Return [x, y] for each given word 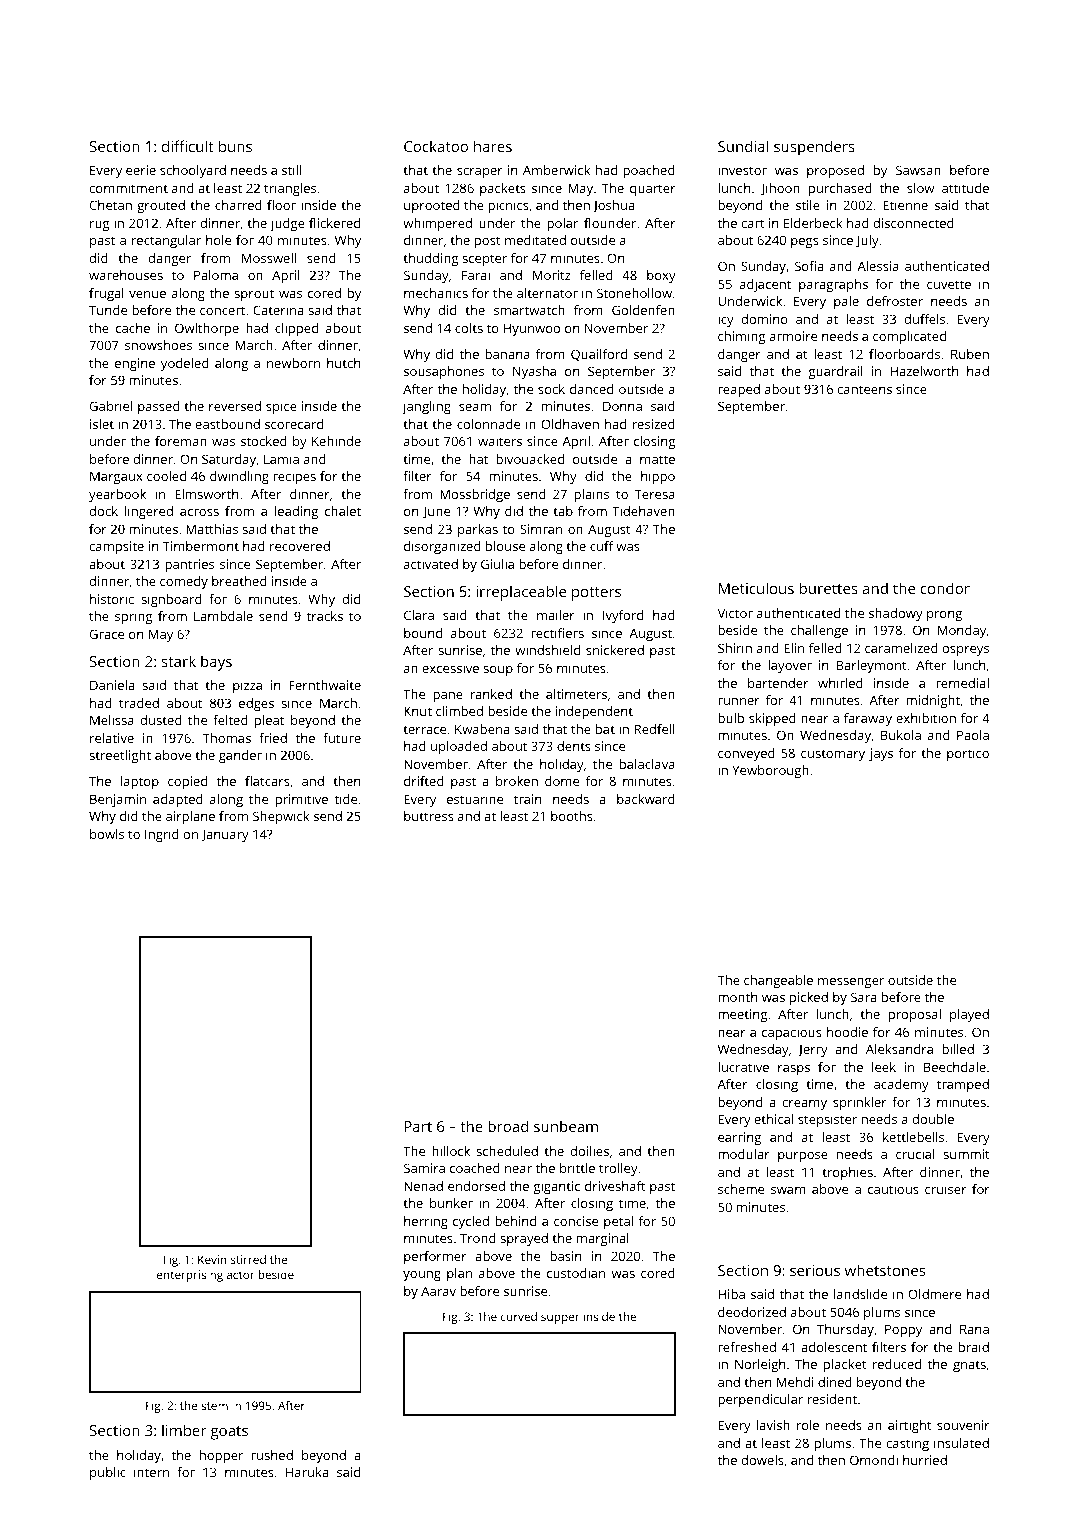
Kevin [212, 1259]
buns [235, 146]
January [225, 835]
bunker [451, 1203]
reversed [235, 406]
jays [881, 754]
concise [576, 1221]
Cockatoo [436, 146]
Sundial [743, 146]
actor [240, 1275]
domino [764, 319]
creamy [804, 1105]
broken [517, 781]
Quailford [599, 355]
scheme [741, 1189]
